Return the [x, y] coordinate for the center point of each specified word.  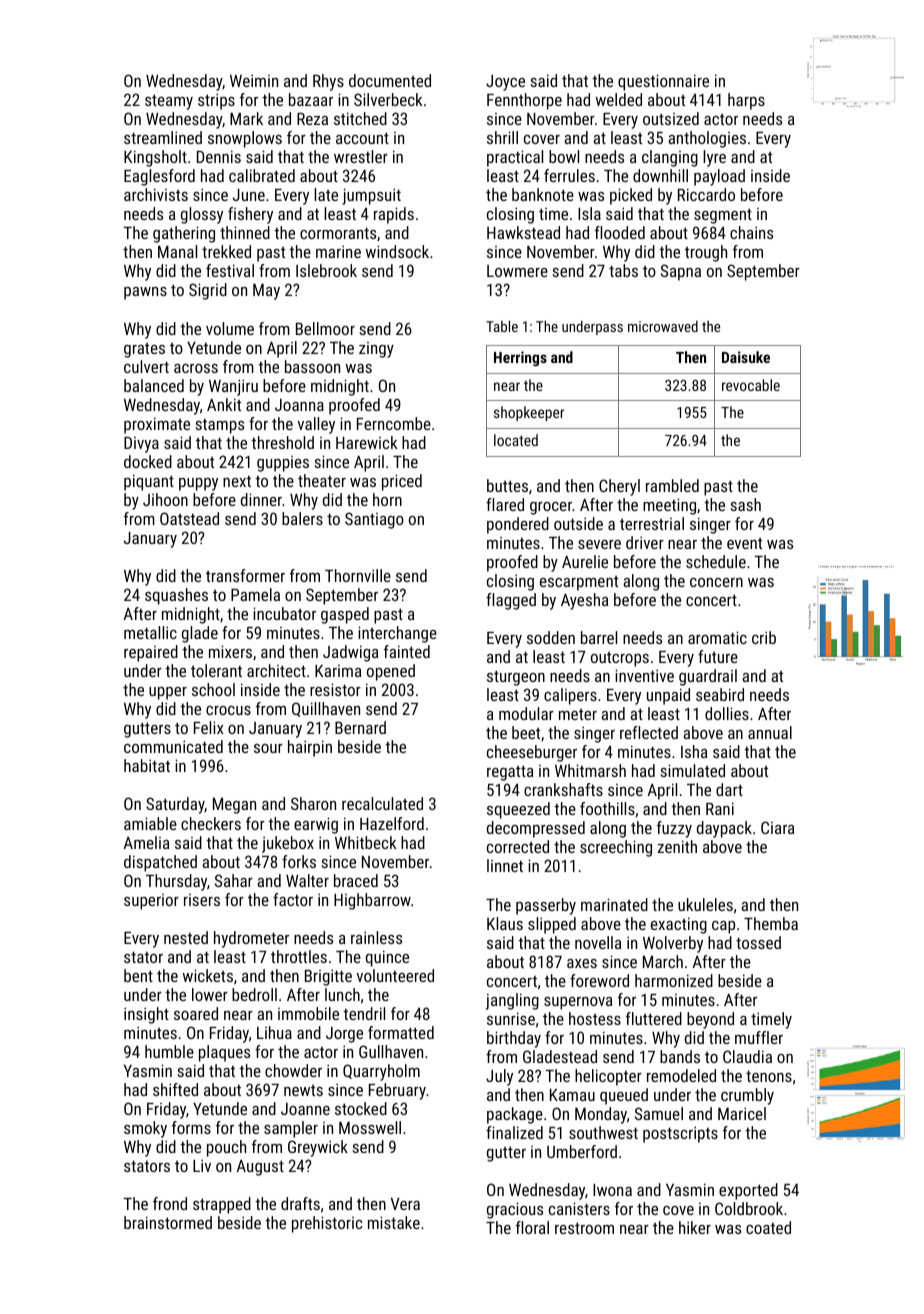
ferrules [569, 175]
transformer [245, 575]
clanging [670, 158]
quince [387, 958]
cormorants [338, 233]
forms [191, 1127]
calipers [570, 696]
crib [764, 637]
